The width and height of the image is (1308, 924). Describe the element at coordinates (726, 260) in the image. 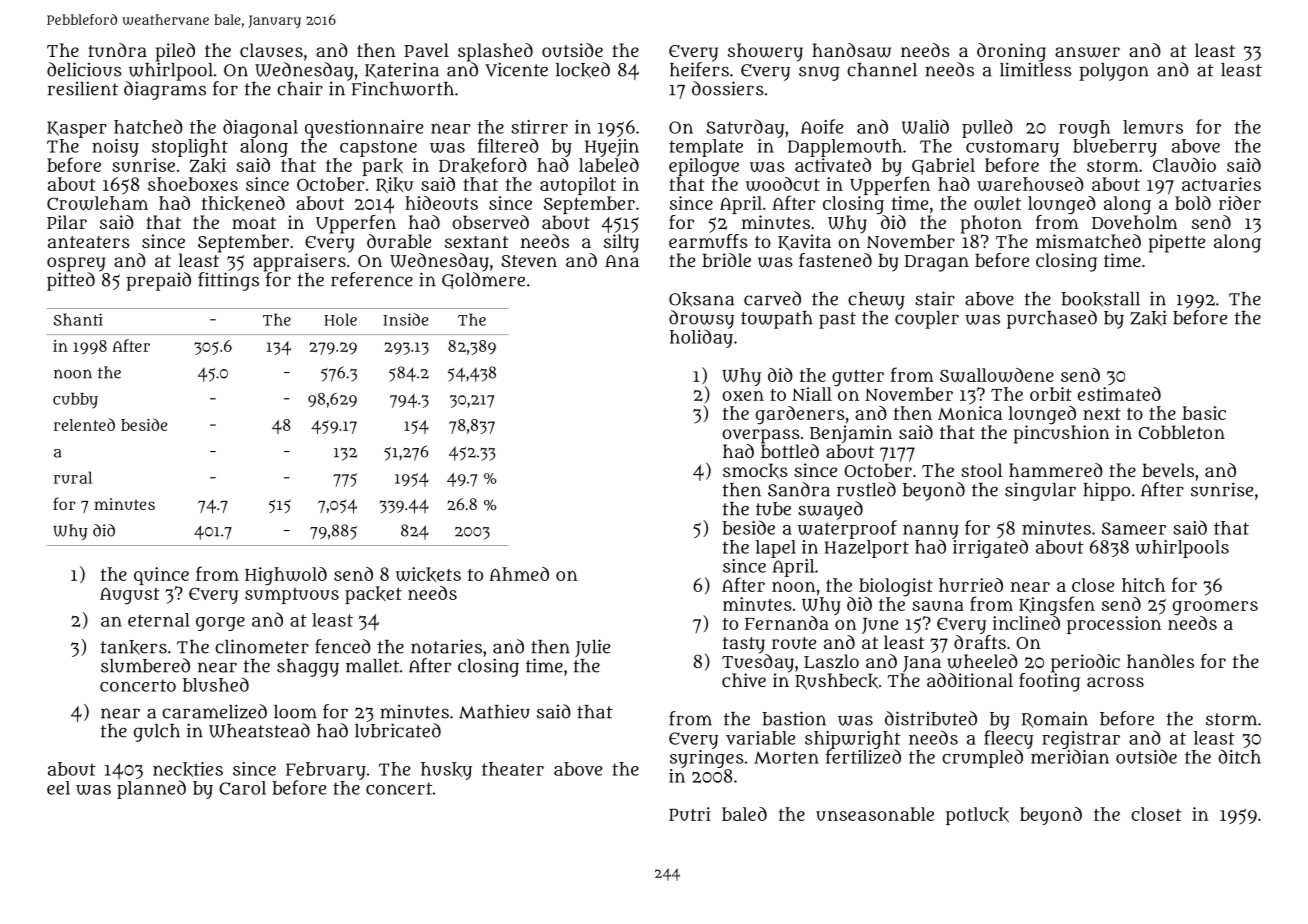

I see `bridle` at that location.
